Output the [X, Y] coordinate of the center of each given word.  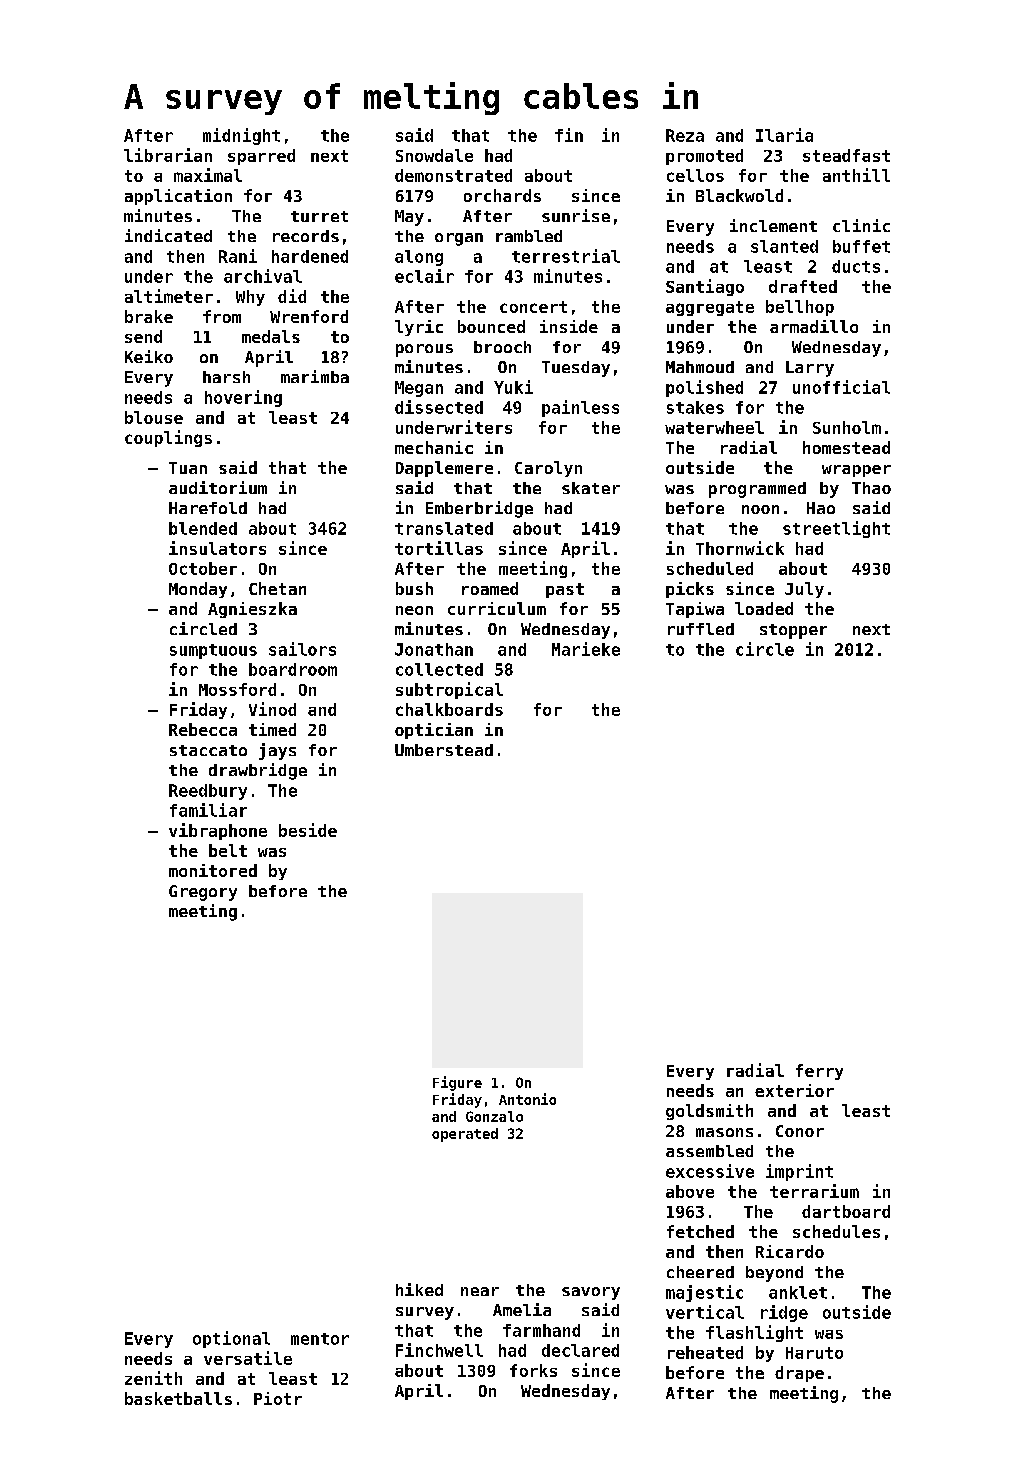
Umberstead [444, 750]
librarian [168, 155]
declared [580, 1350]
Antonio [527, 1099]
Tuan [188, 468]
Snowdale [434, 155]
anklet [798, 1292]
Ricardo [790, 1251]
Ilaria [784, 135]
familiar [208, 810]
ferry [819, 1072]
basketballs [178, 1398]
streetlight [836, 529]
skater [591, 488]
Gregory [203, 893]
